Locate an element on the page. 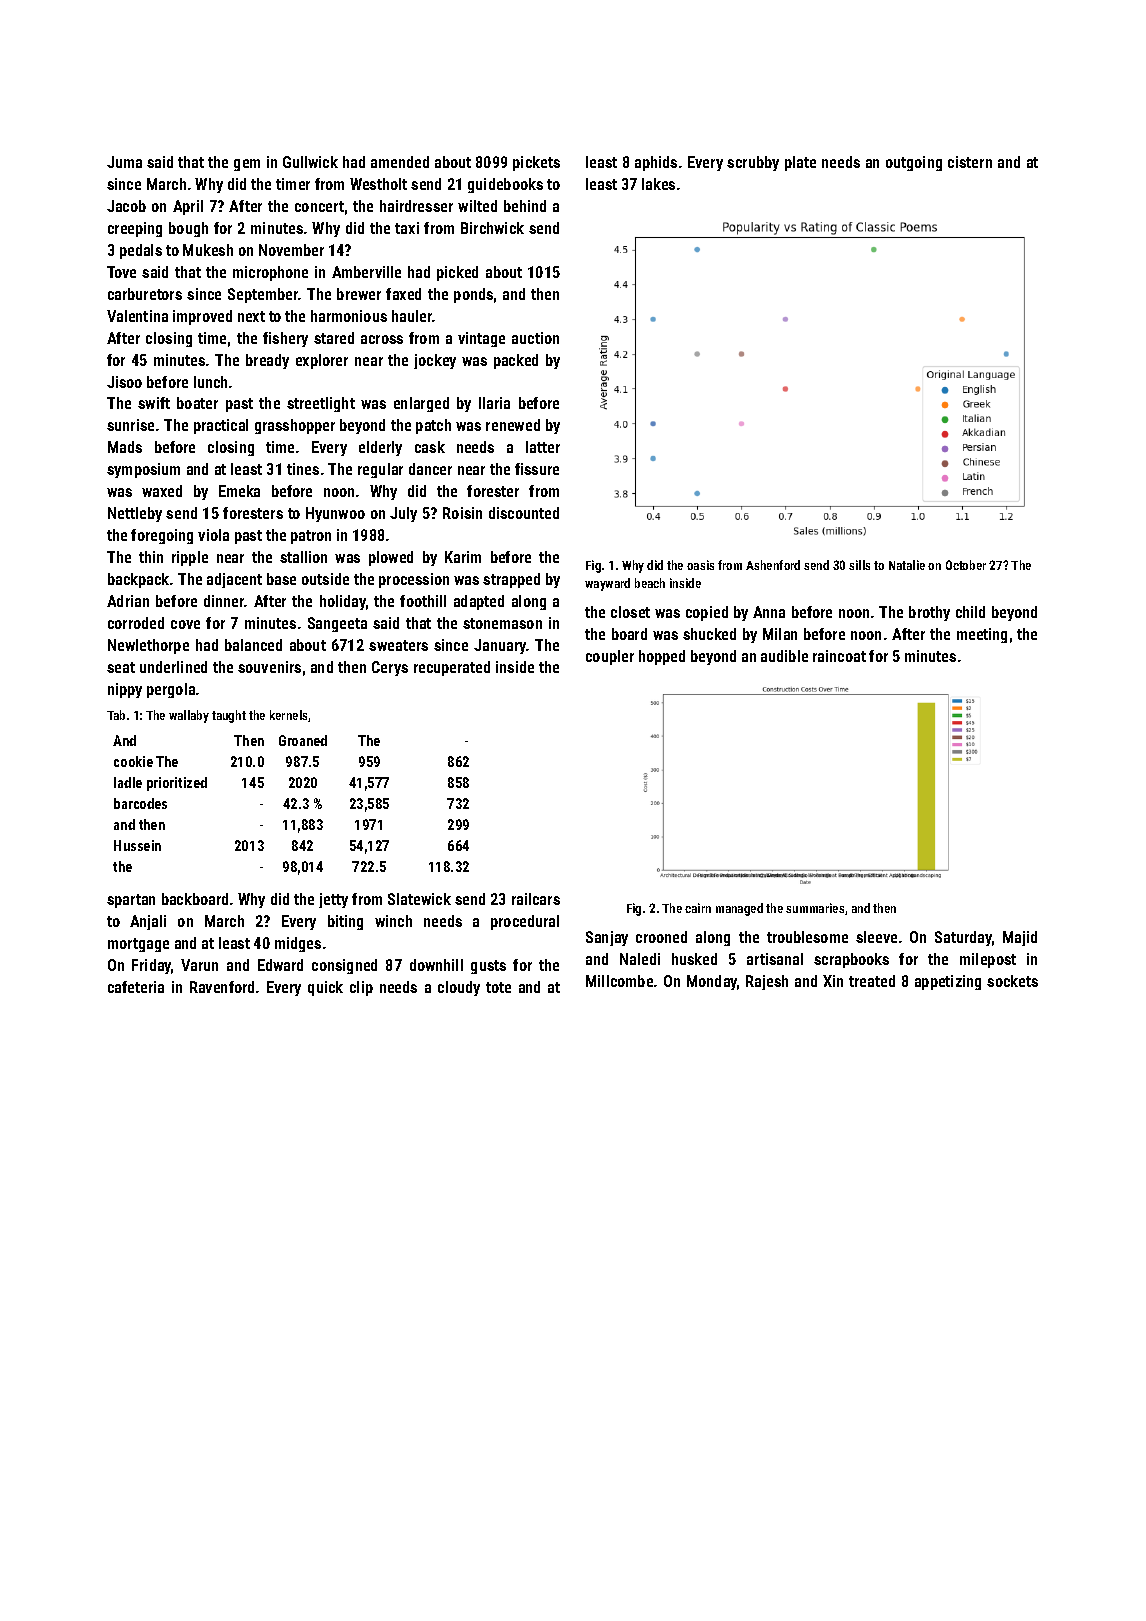 The width and height of the image is (1146, 1621). recuperated is located at coordinates (452, 668).
